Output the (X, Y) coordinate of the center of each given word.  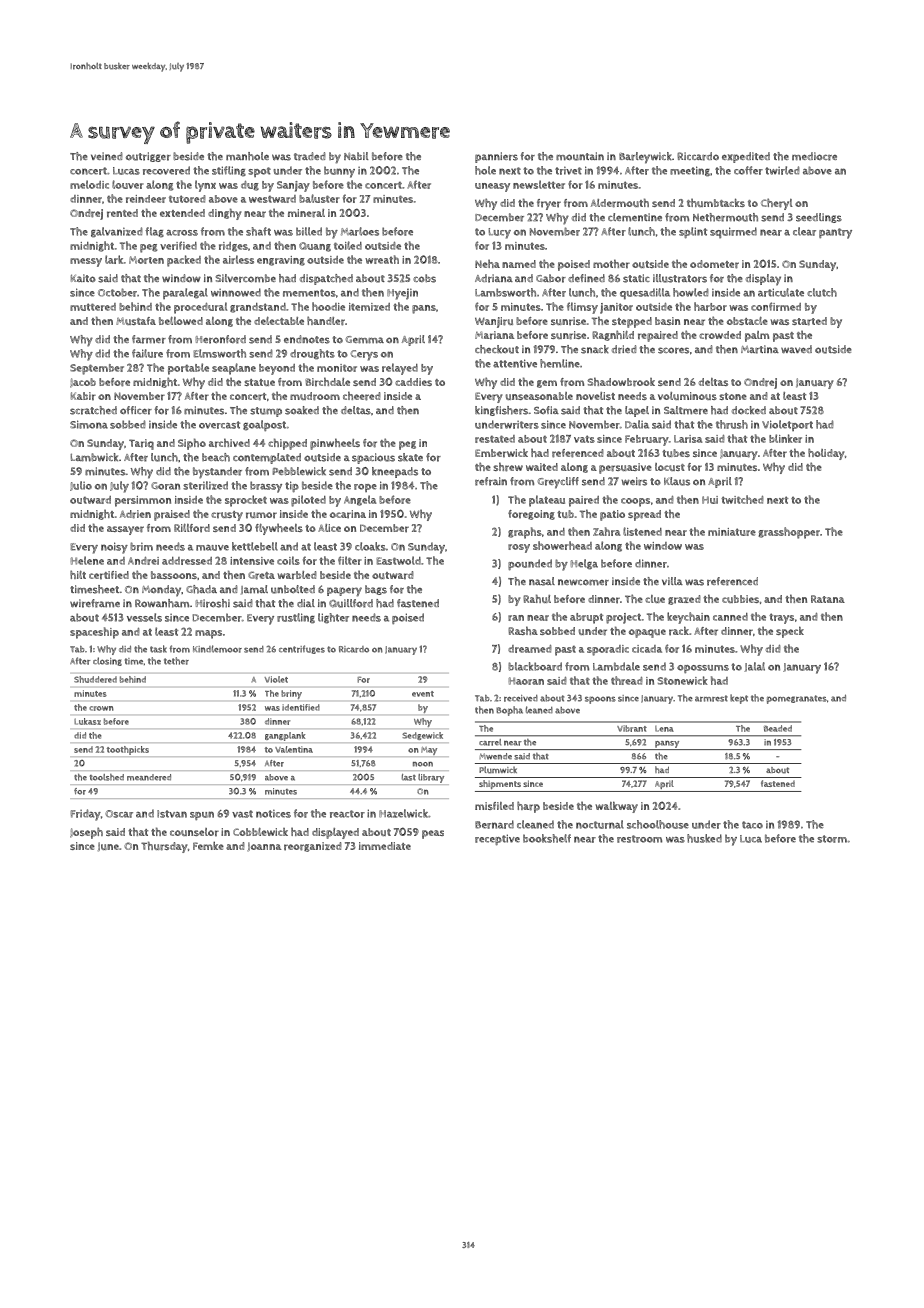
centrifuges (302, 649)
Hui (710, 500)
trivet (568, 170)
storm (832, 839)
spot (259, 172)
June (108, 846)
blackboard (535, 666)
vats (584, 439)
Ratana (828, 599)
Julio (81, 486)
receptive (497, 840)
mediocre (814, 156)
